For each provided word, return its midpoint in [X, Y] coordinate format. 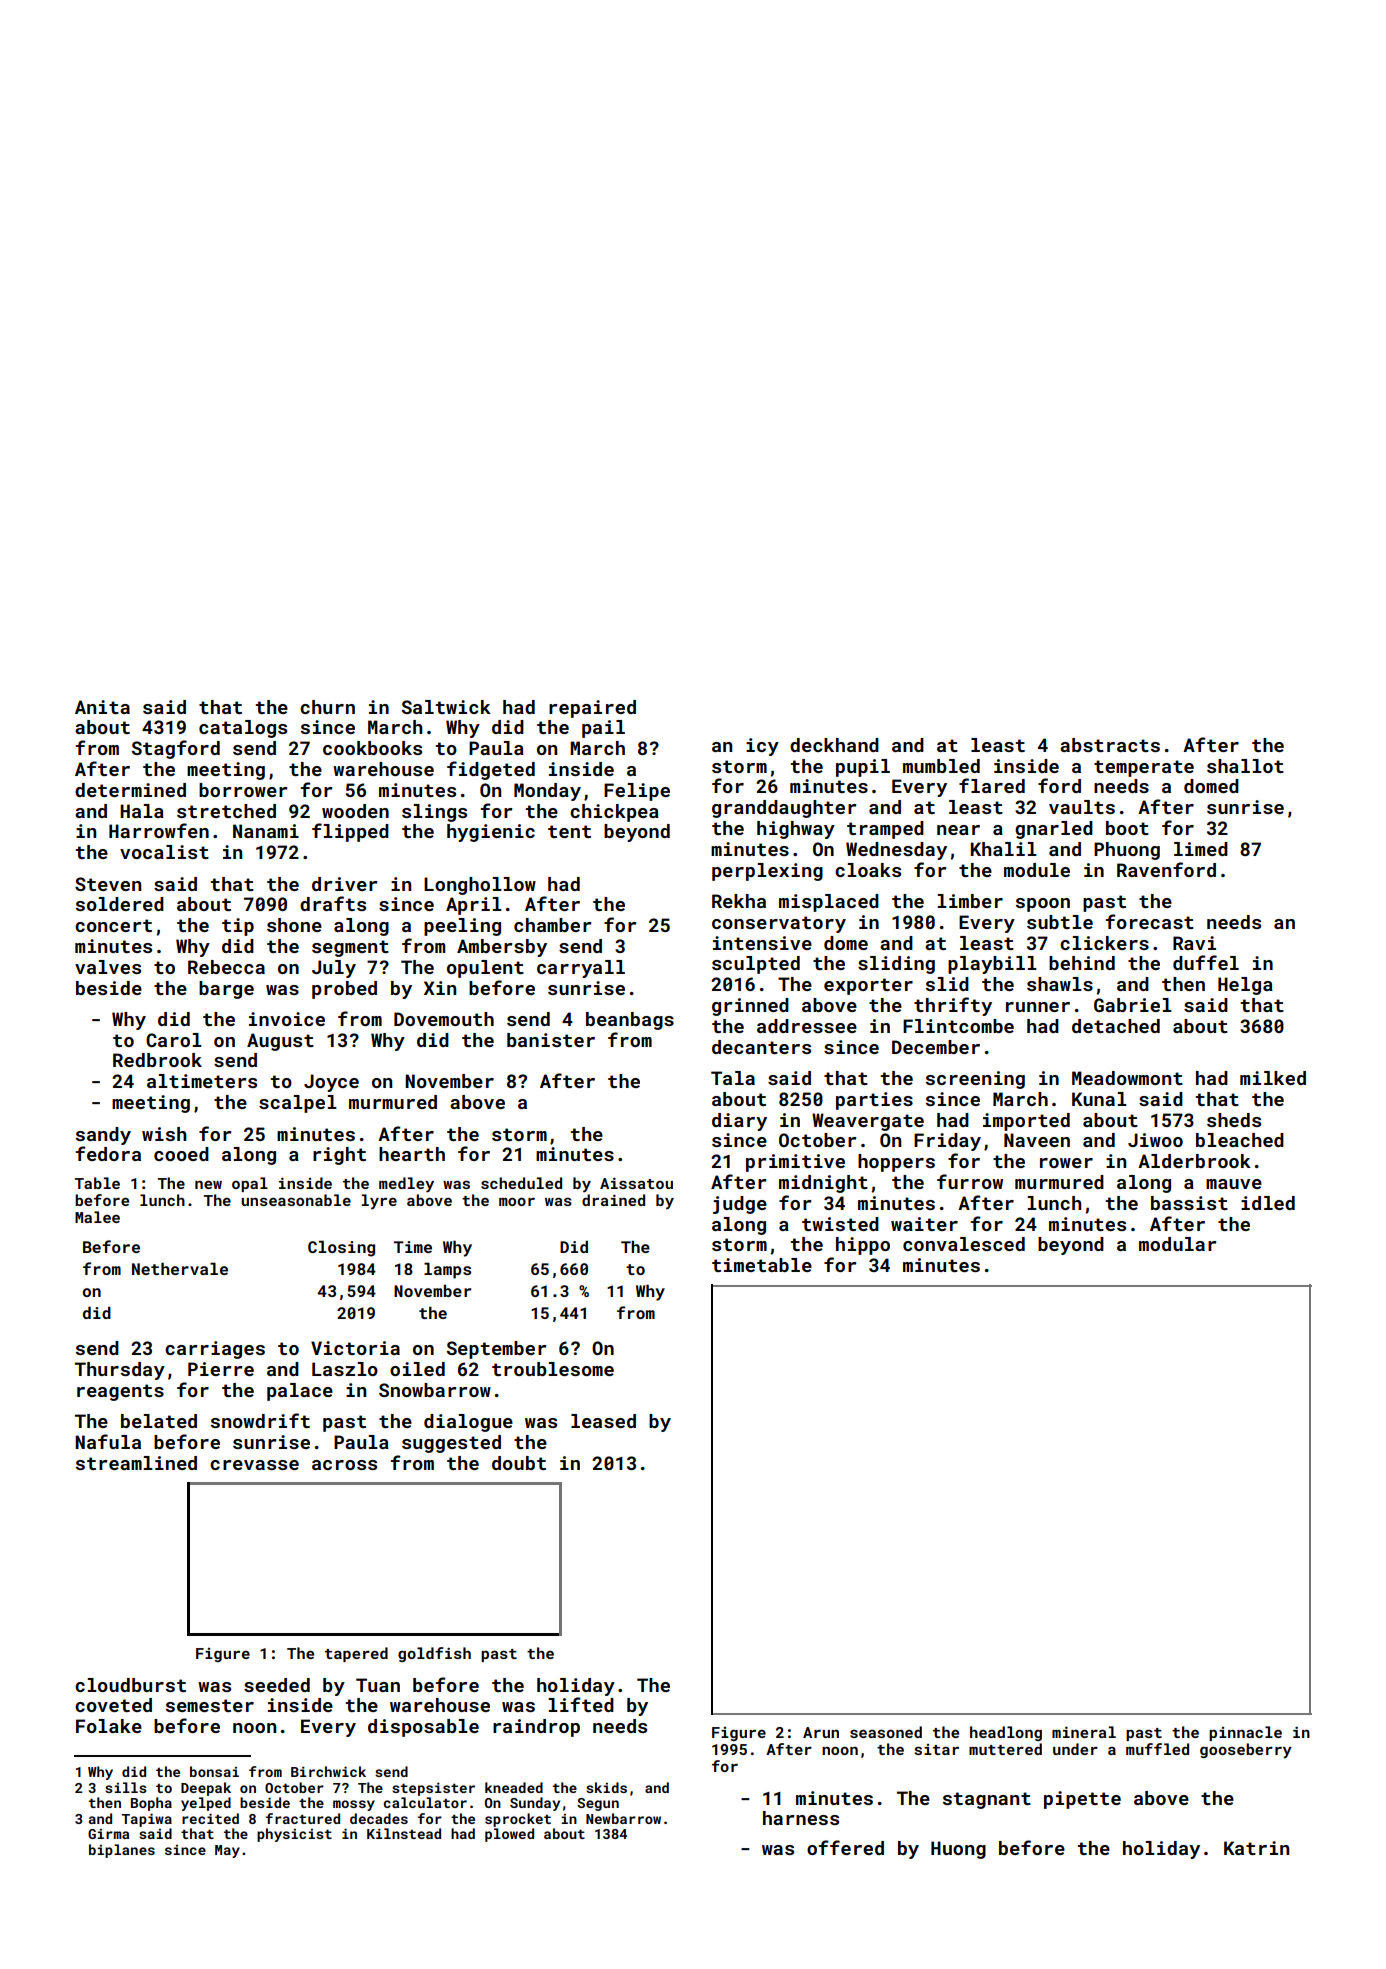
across [344, 1465]
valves [108, 967]
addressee [807, 1026]
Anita [102, 707]
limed [1201, 849]
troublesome [553, 1369]
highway [796, 830]
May [227, 1851]
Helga [1245, 986]
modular [1178, 1244]
